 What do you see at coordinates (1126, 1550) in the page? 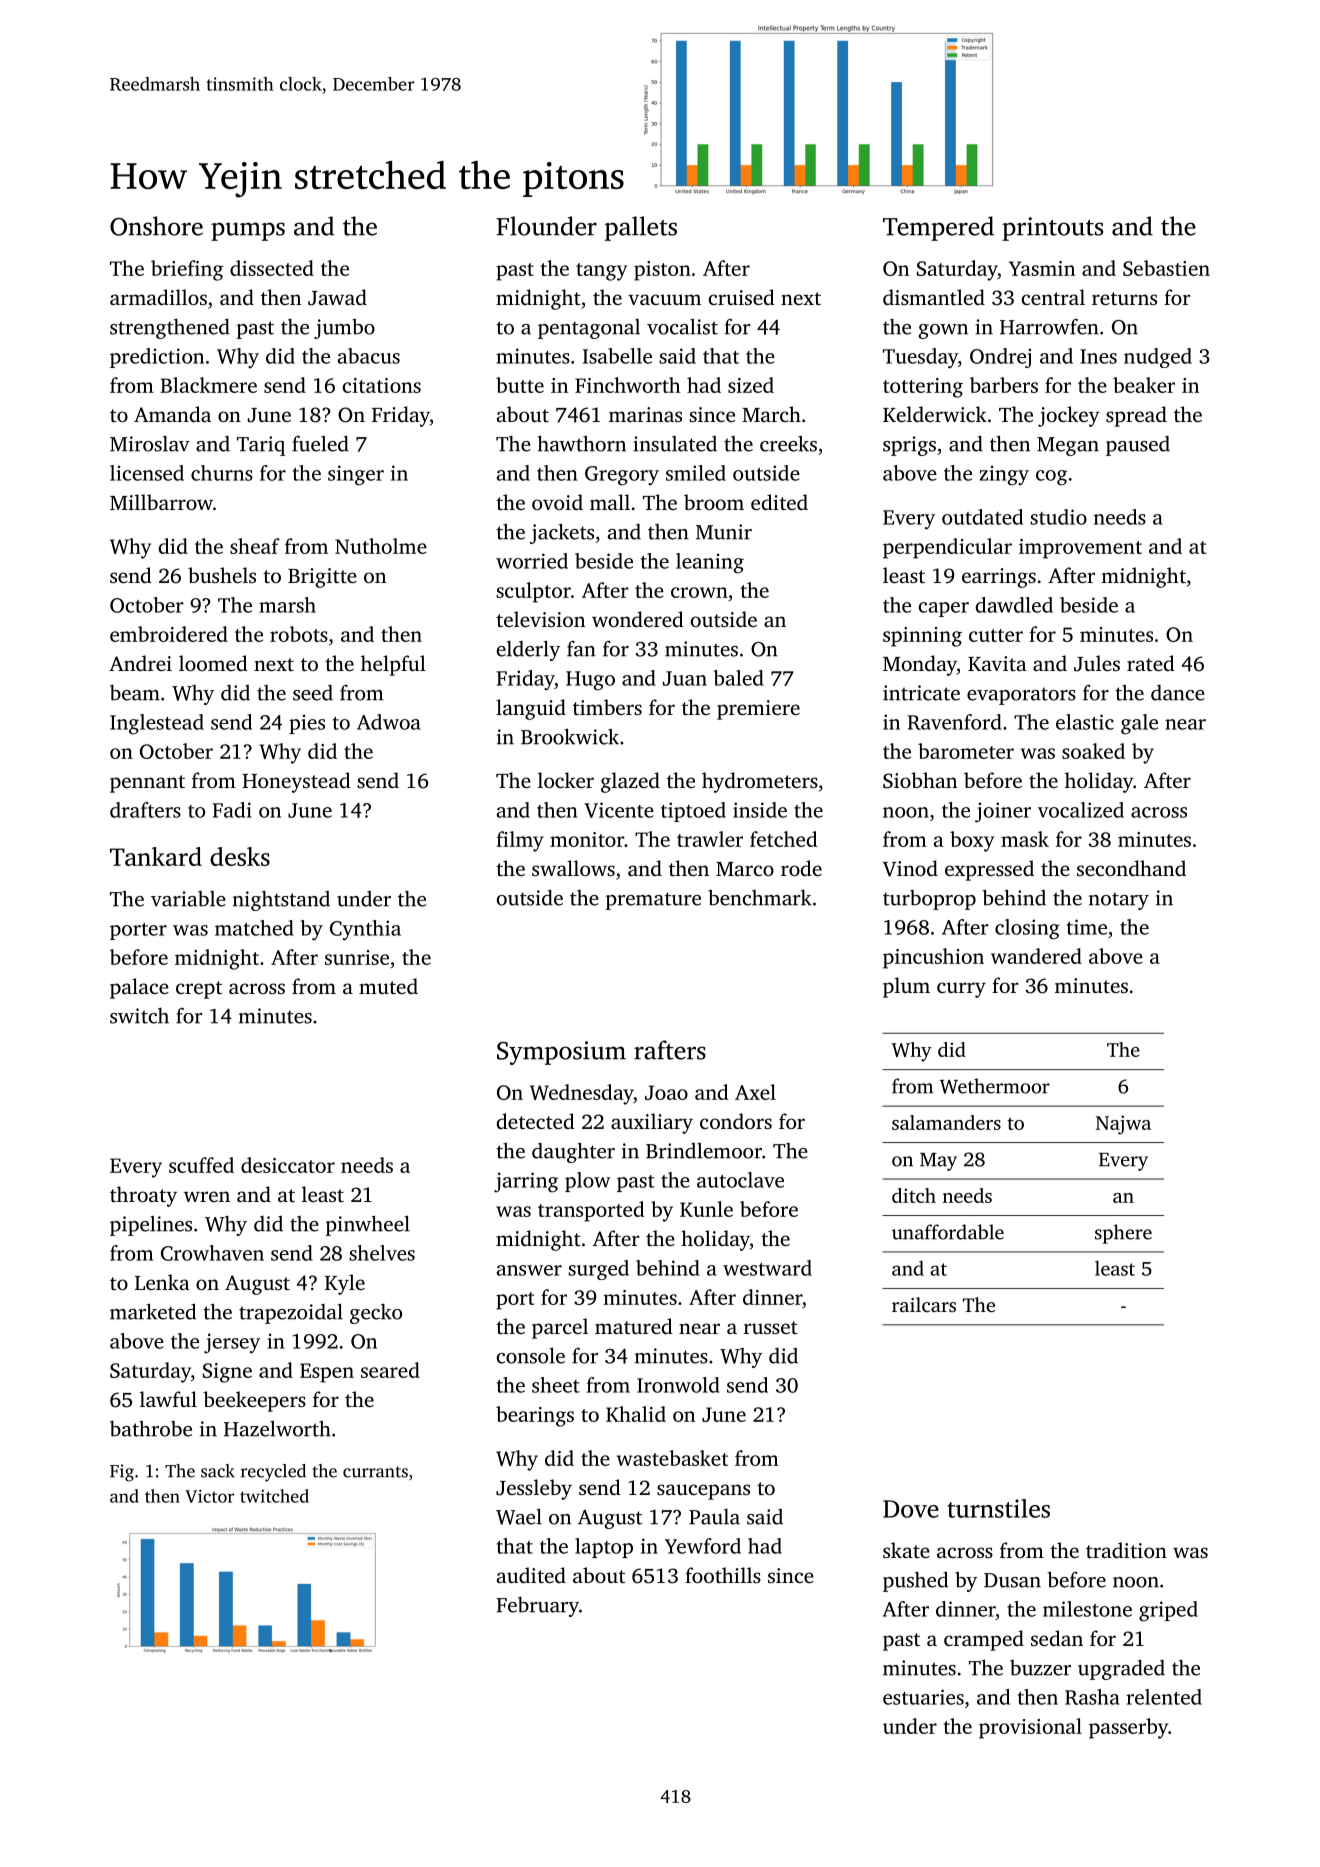
I see `tradition` at bounding box center [1126, 1550].
